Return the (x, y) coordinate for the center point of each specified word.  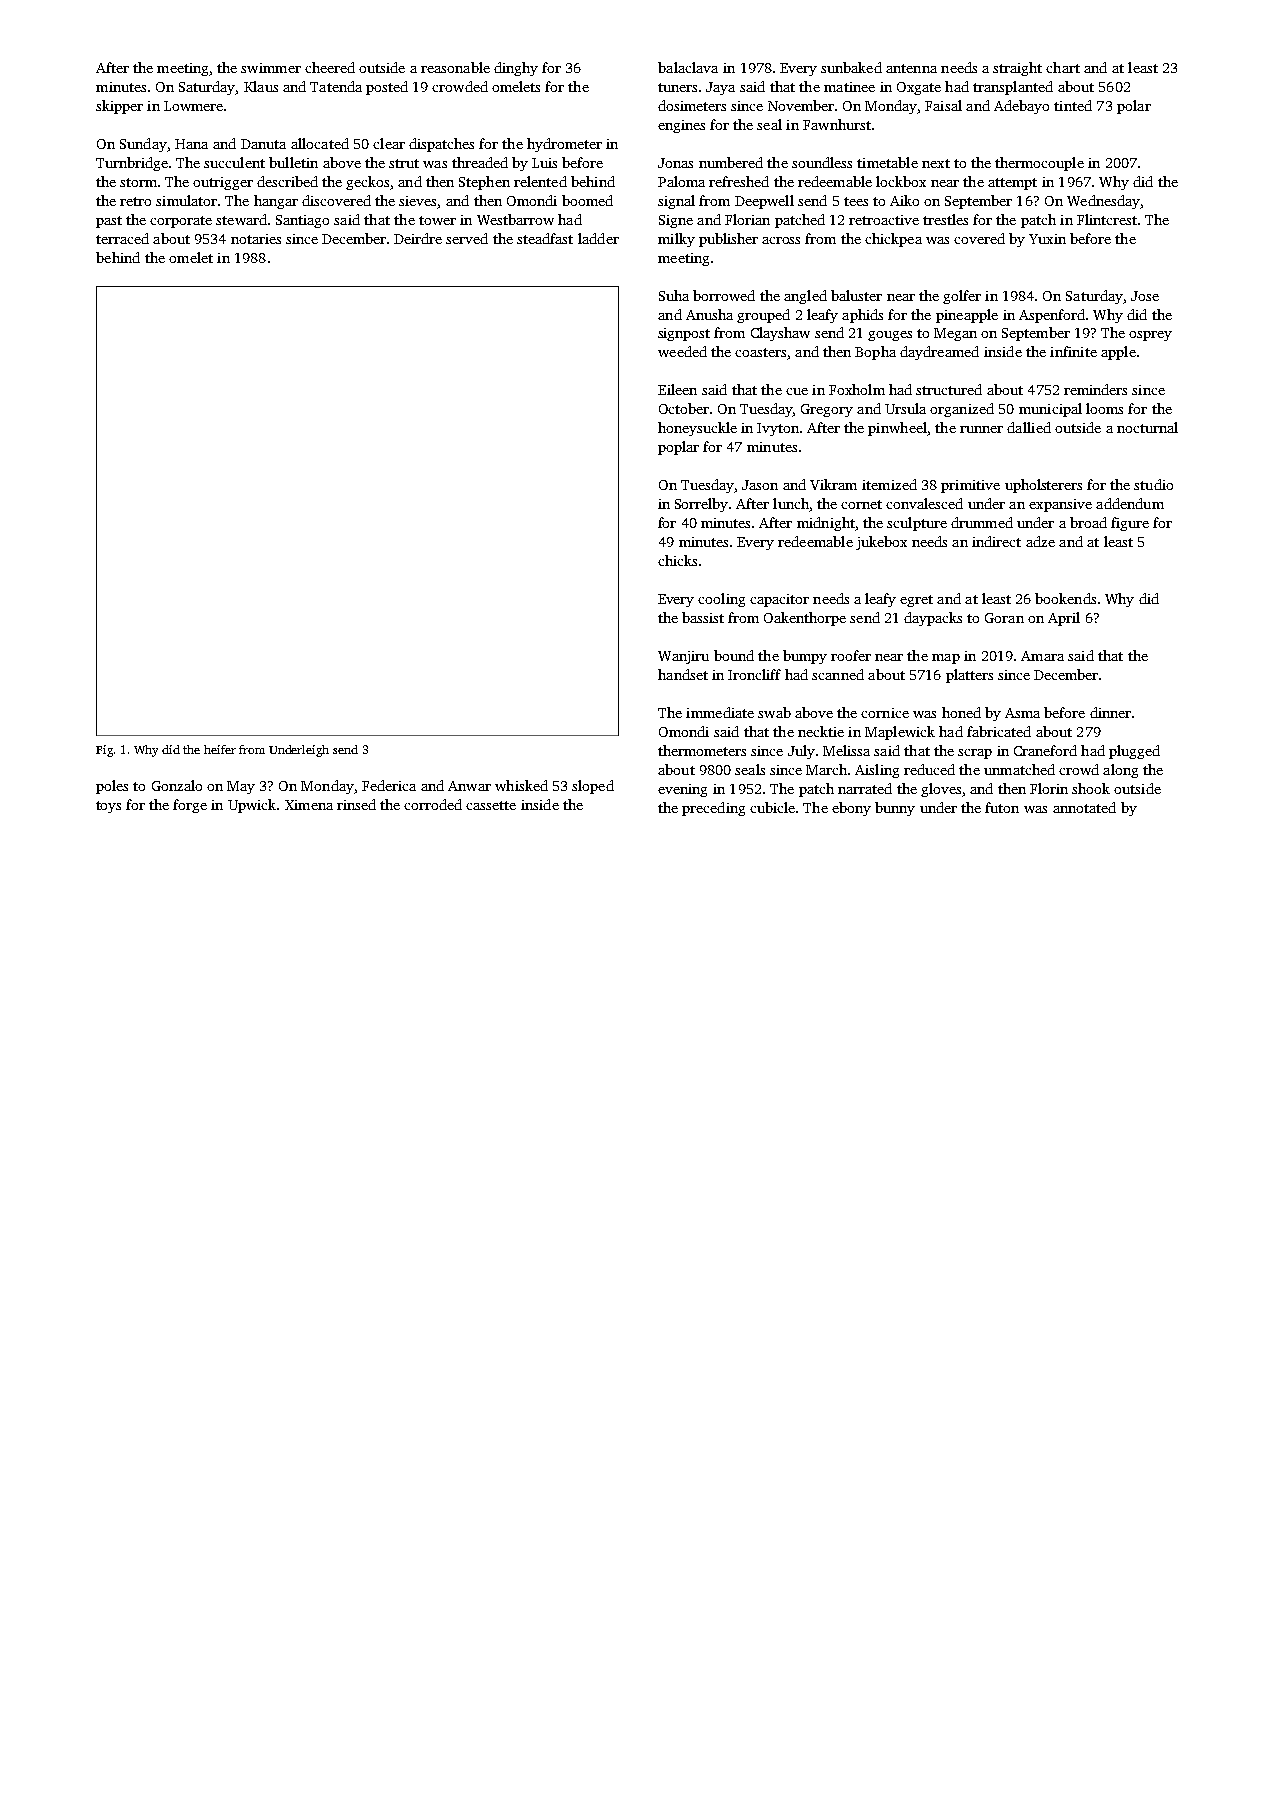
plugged (1134, 752)
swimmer (271, 68)
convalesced (924, 503)
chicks (677, 560)
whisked (521, 785)
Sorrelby (701, 505)
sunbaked (851, 67)
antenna (911, 68)
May (241, 787)
